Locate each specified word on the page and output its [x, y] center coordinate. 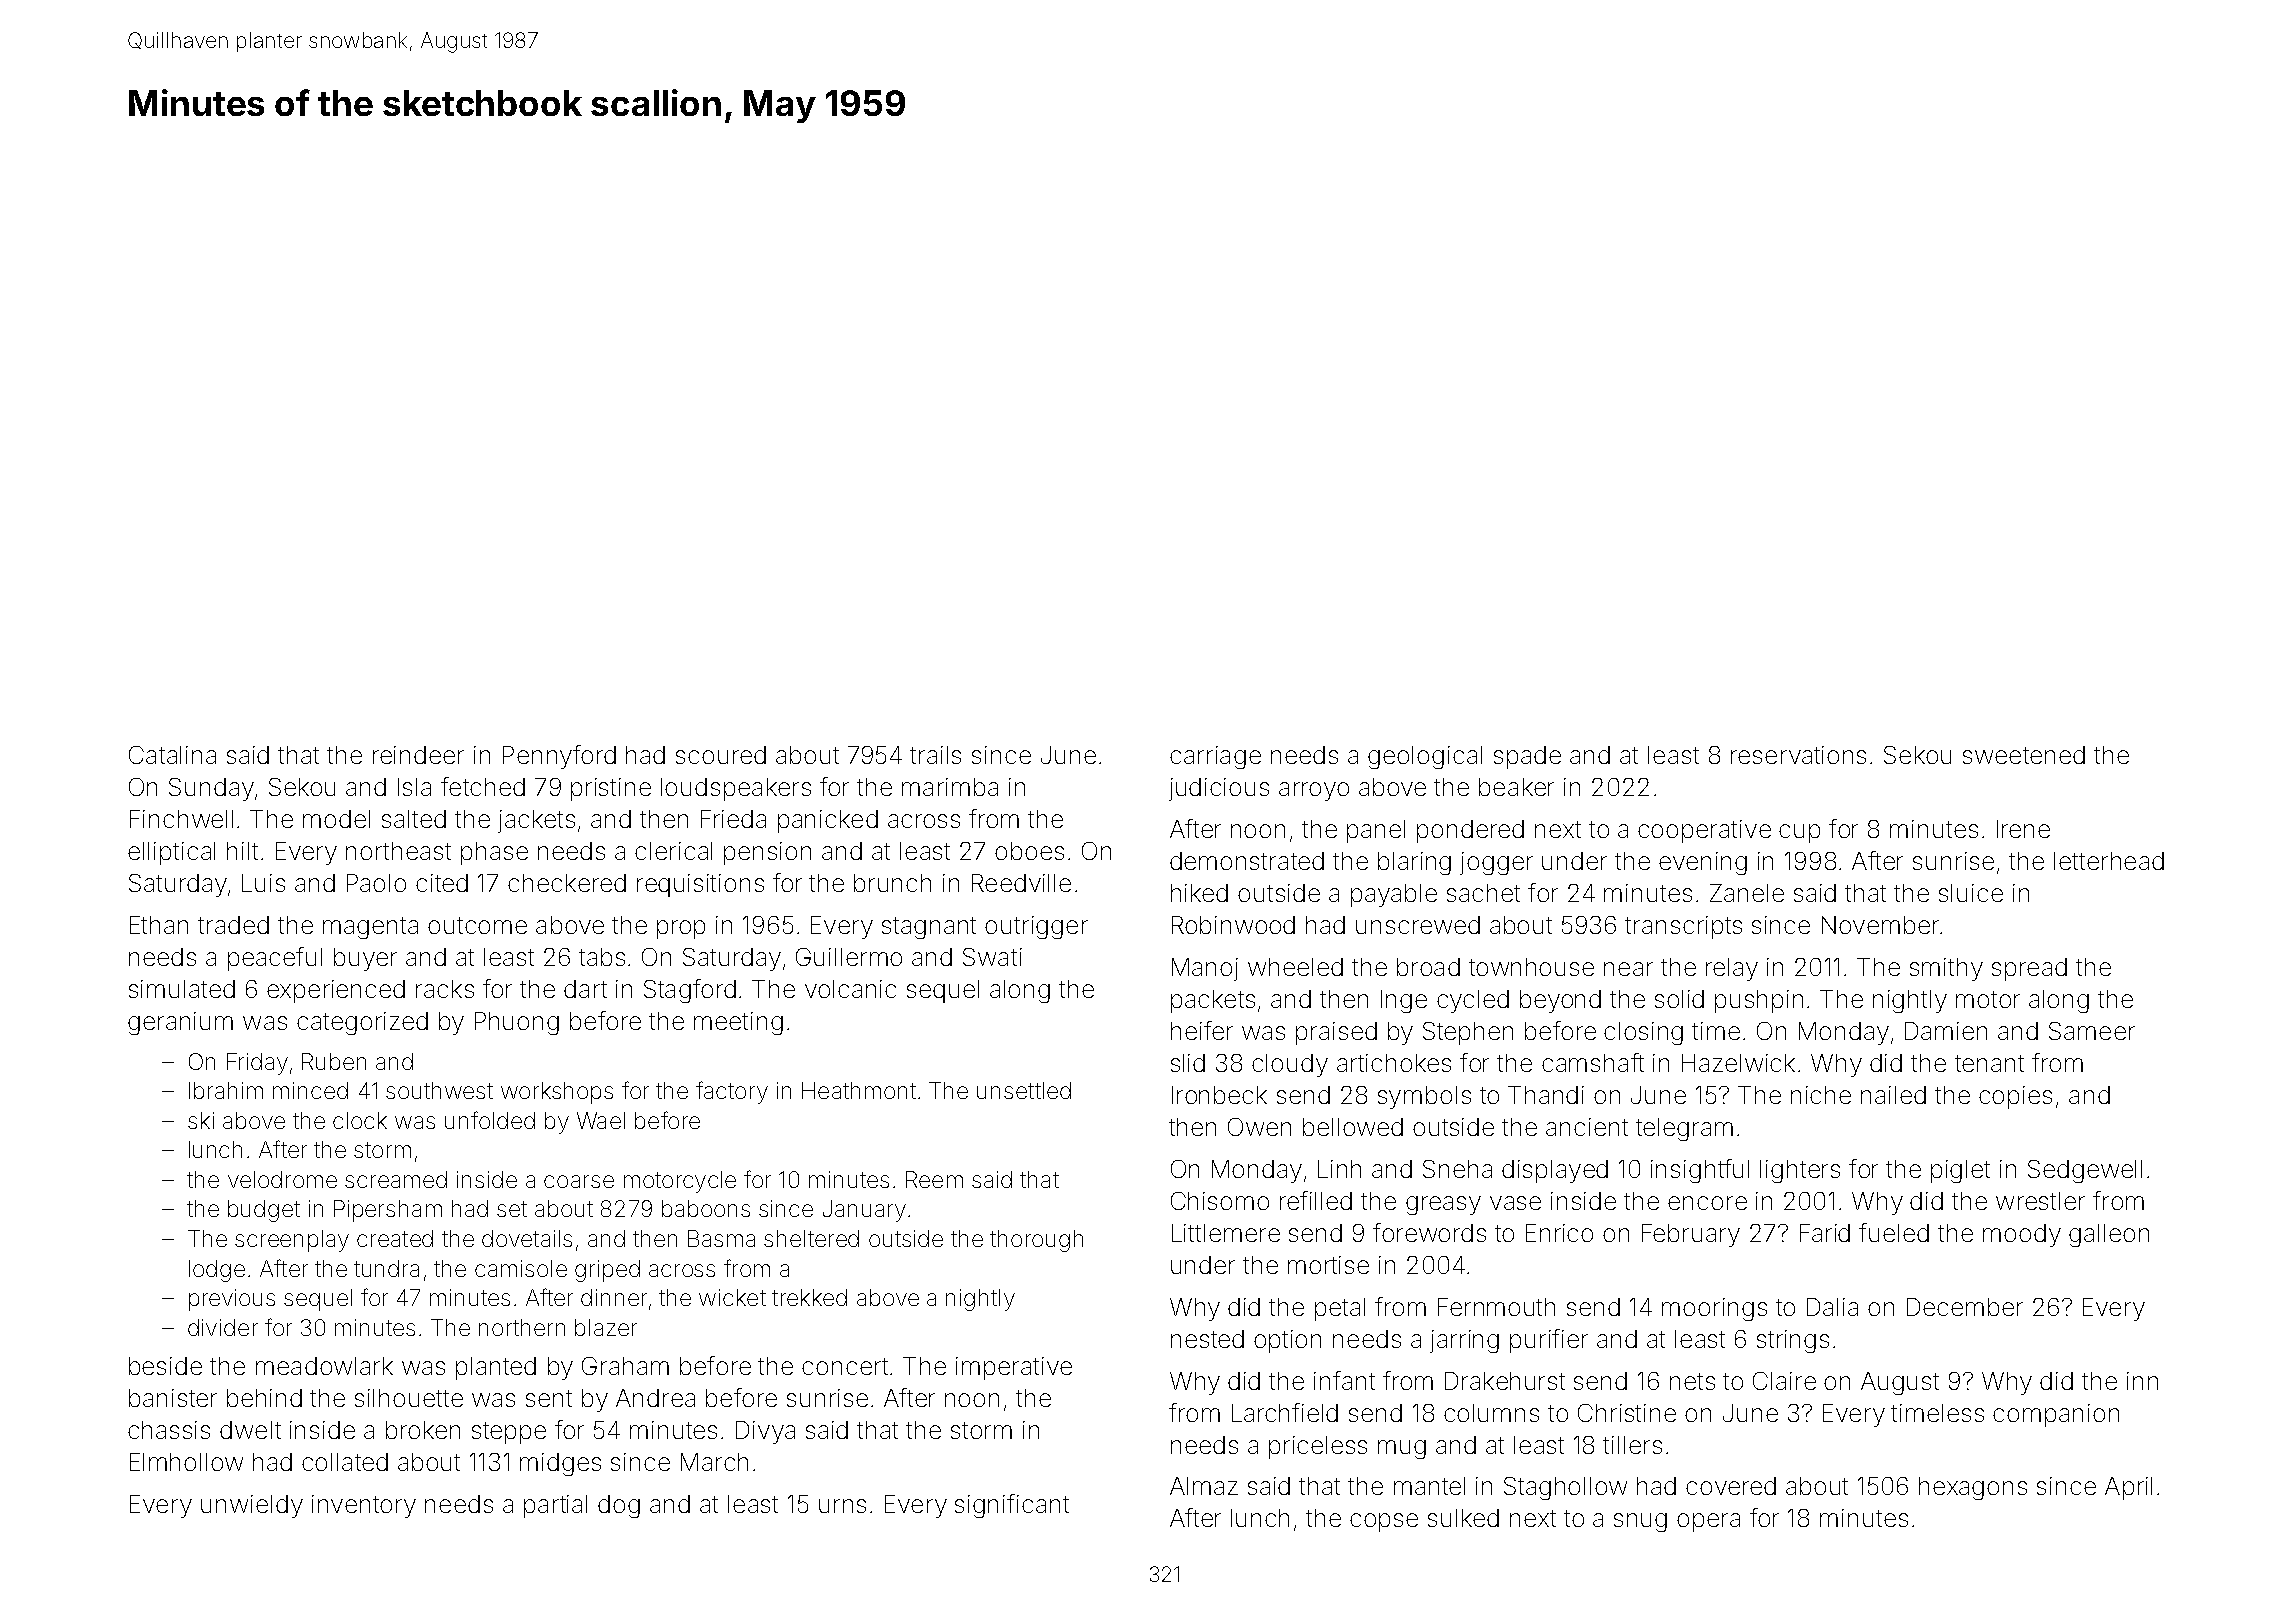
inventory [364, 1506]
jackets [536, 821]
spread [2029, 969]
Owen [1259, 1127]
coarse [579, 1181]
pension [767, 853]
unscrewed [1418, 925]
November [1880, 925]
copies [2015, 1097]
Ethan [159, 925]
